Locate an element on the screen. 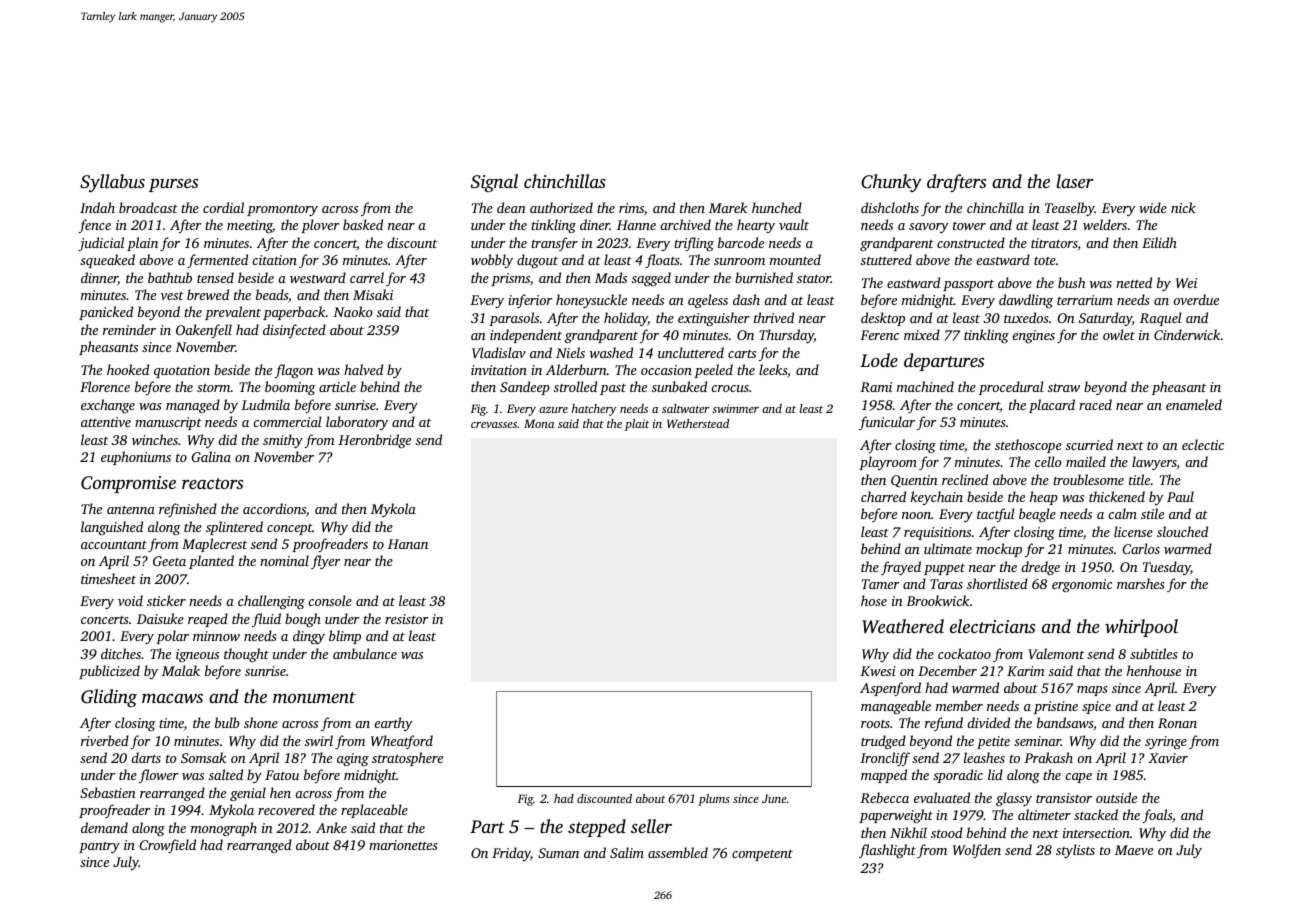  ambulance is located at coordinates (365, 653).
